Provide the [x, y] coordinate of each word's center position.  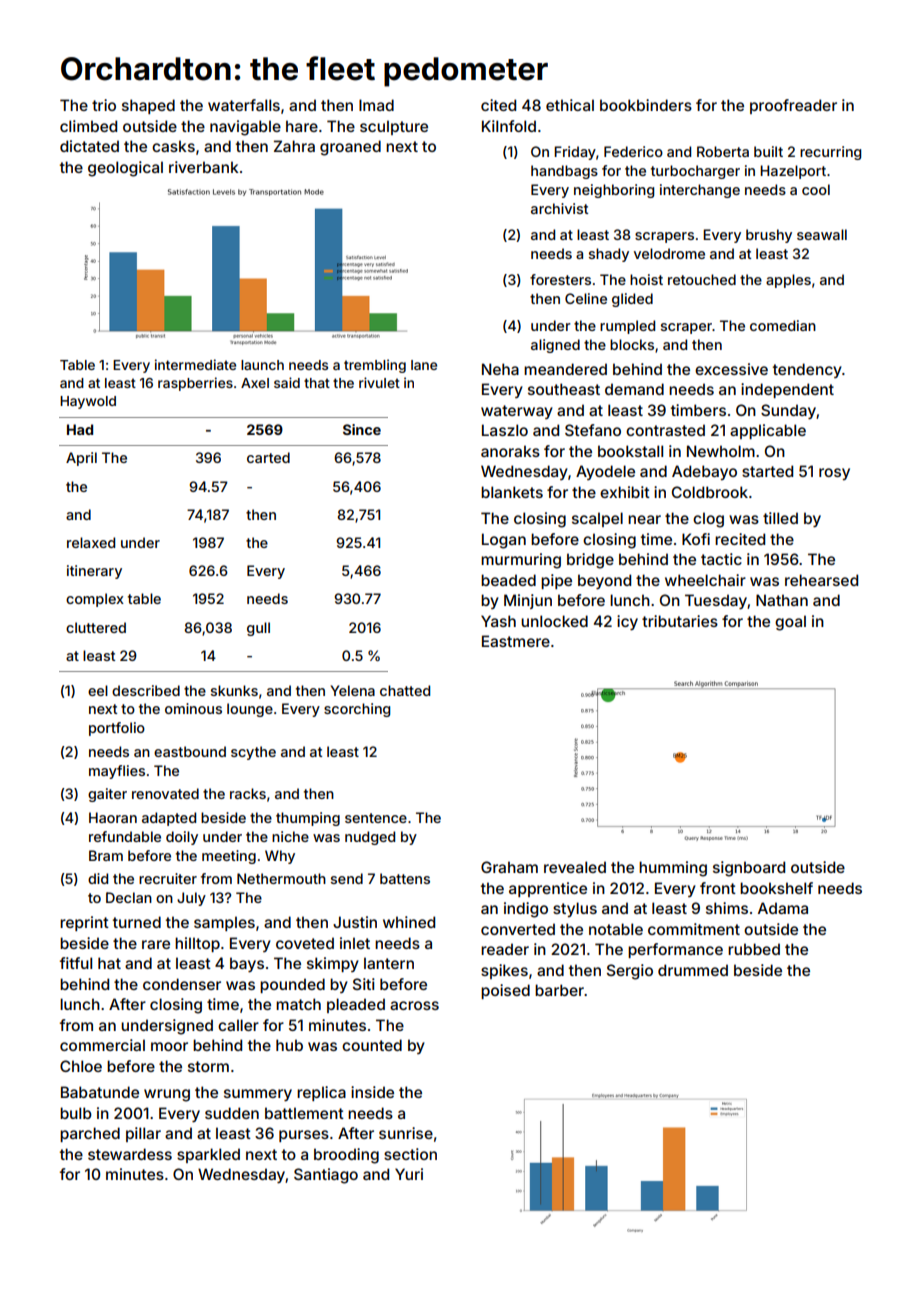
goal [790, 623]
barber [559, 990]
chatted [405, 690]
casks [173, 146]
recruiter [168, 878]
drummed [693, 970]
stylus [575, 909]
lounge [250, 710]
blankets [512, 492]
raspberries [195, 384]
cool [816, 189]
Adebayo [704, 472]
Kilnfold [509, 126]
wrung [167, 1095]
